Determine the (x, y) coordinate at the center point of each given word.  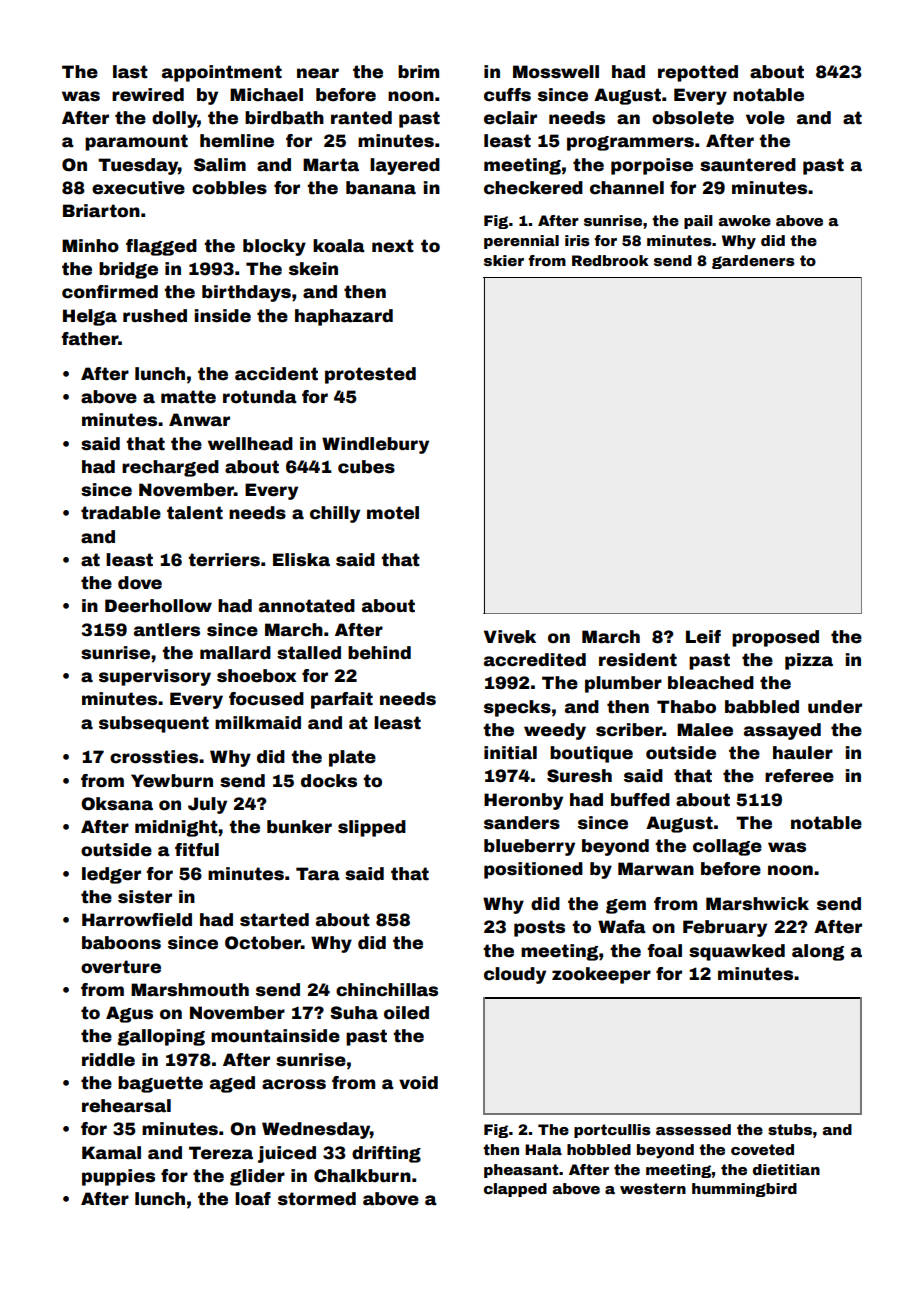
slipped (372, 828)
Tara (318, 874)
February (725, 928)
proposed (775, 638)
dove (140, 583)
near (318, 73)
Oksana (117, 804)
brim (418, 72)
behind (379, 653)
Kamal (111, 1153)
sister (145, 897)
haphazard (344, 317)
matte (188, 397)
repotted (698, 73)
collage (727, 847)
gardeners (753, 262)
